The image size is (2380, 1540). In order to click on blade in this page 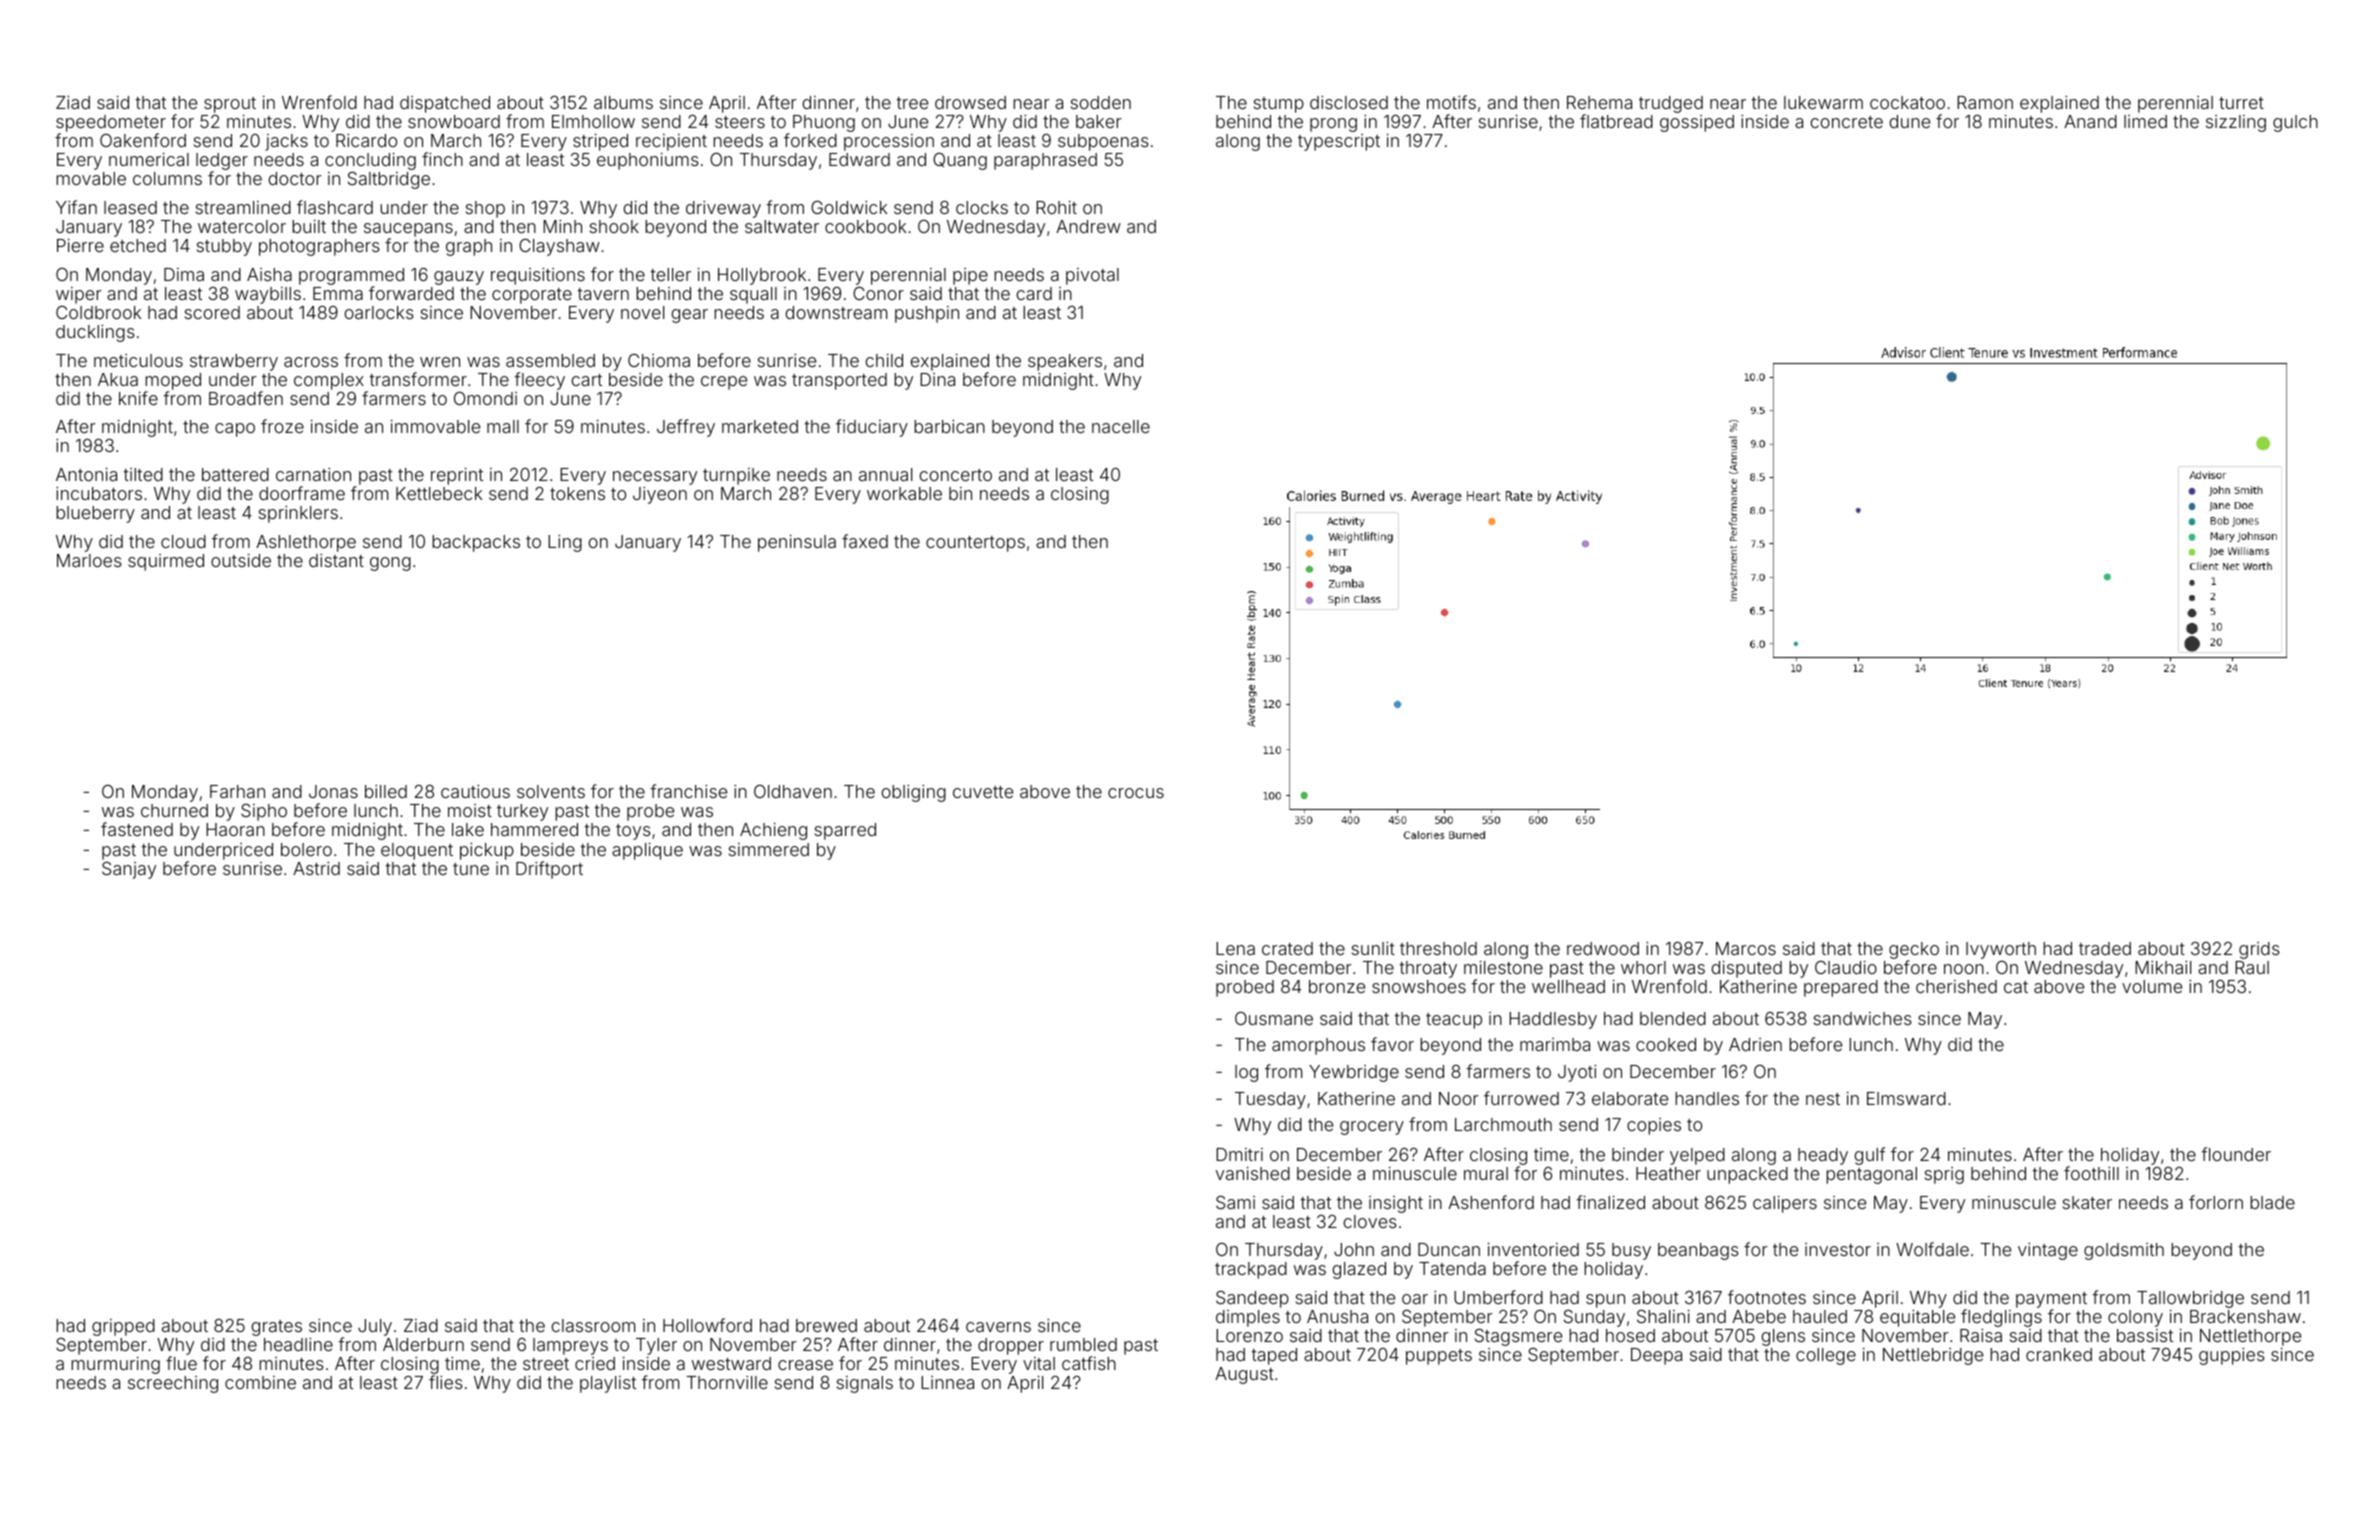, I will do `click(2272, 1202)`.
